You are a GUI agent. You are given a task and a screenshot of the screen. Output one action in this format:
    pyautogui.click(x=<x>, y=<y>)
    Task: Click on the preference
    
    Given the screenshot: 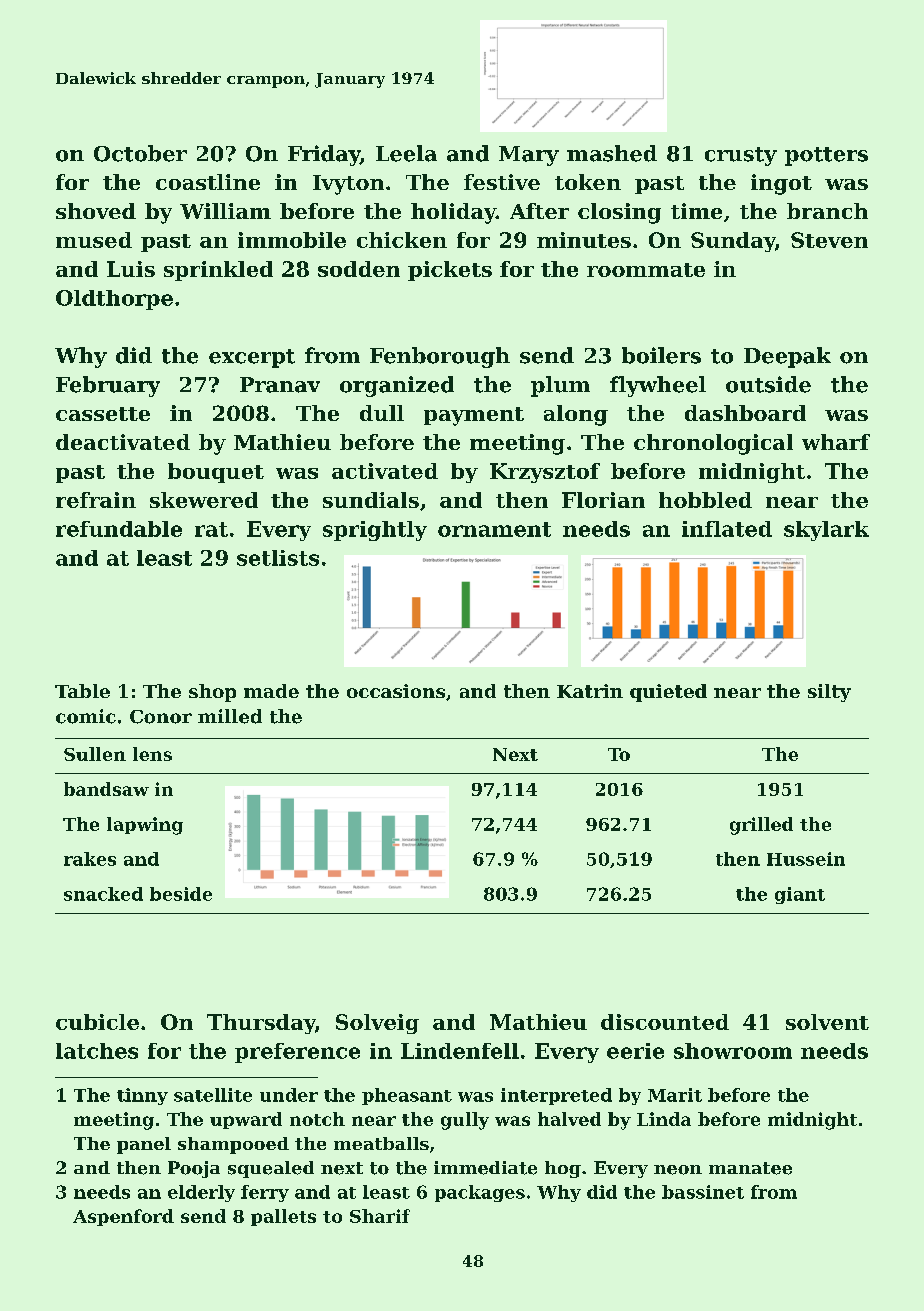 What is the action you would take?
    pyautogui.click(x=297, y=1053)
